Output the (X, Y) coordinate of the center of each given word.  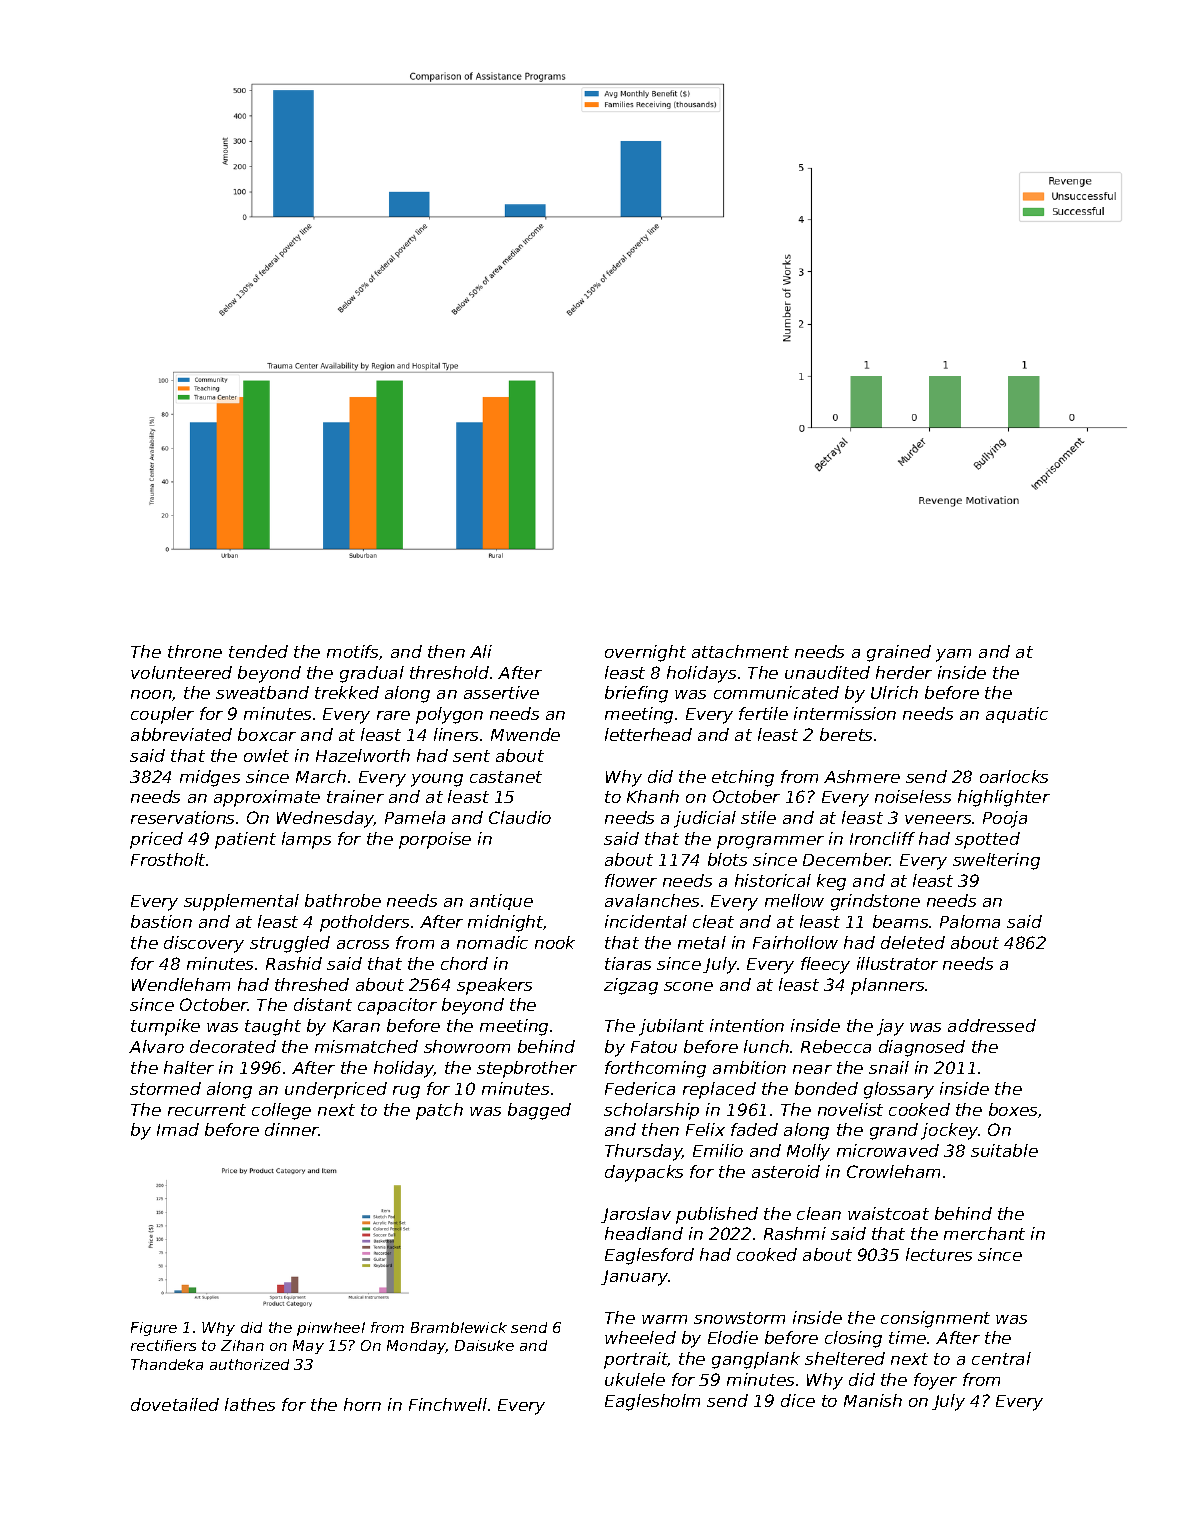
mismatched (366, 1046)
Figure (154, 1329)
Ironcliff (882, 838)
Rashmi (795, 1233)
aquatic (1017, 715)
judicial (705, 819)
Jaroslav (636, 1215)
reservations (182, 817)
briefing (636, 694)
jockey (949, 1131)
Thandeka (167, 1364)
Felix (705, 1129)
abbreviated (181, 734)
